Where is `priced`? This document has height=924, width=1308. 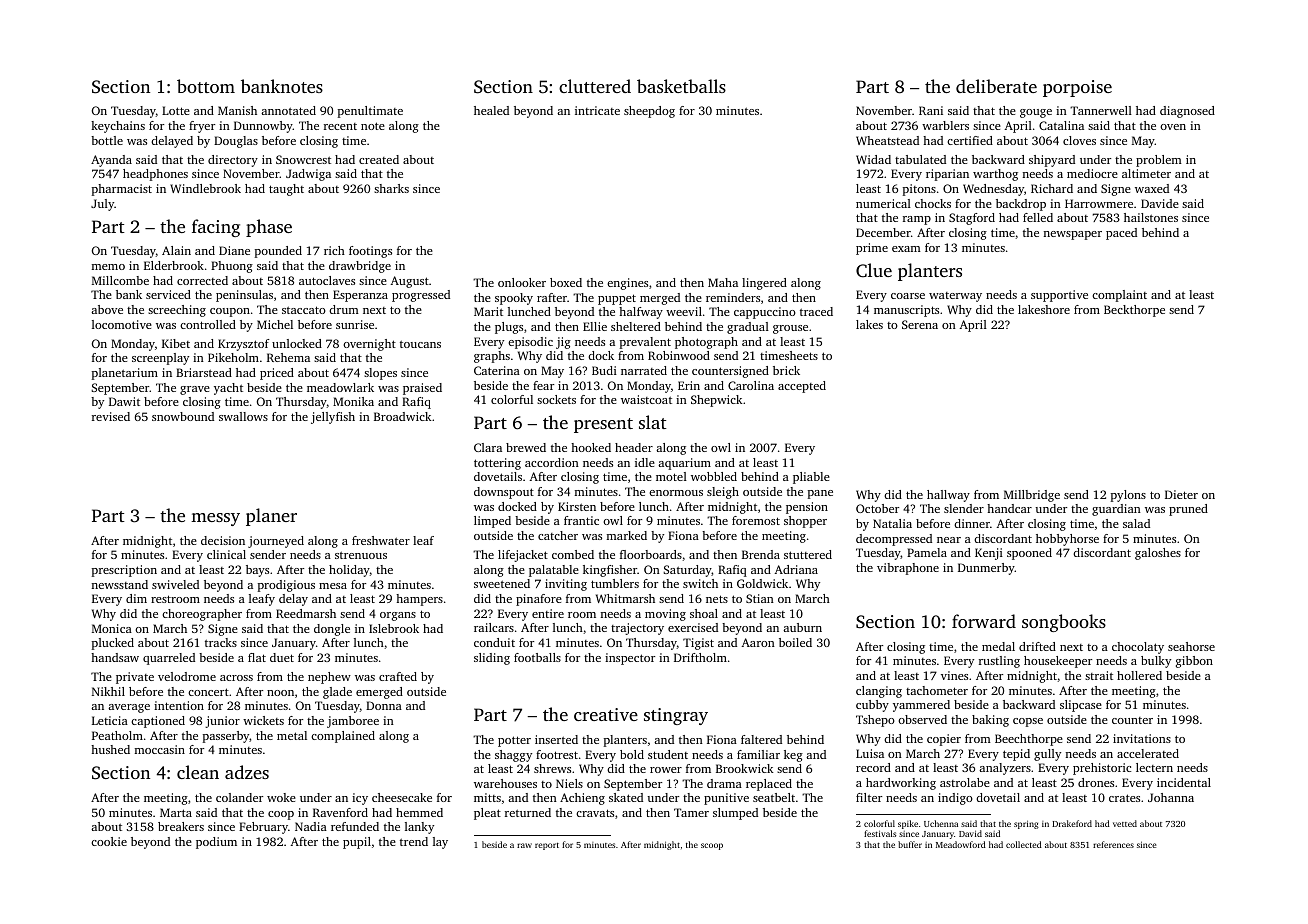
priced is located at coordinates (277, 374).
